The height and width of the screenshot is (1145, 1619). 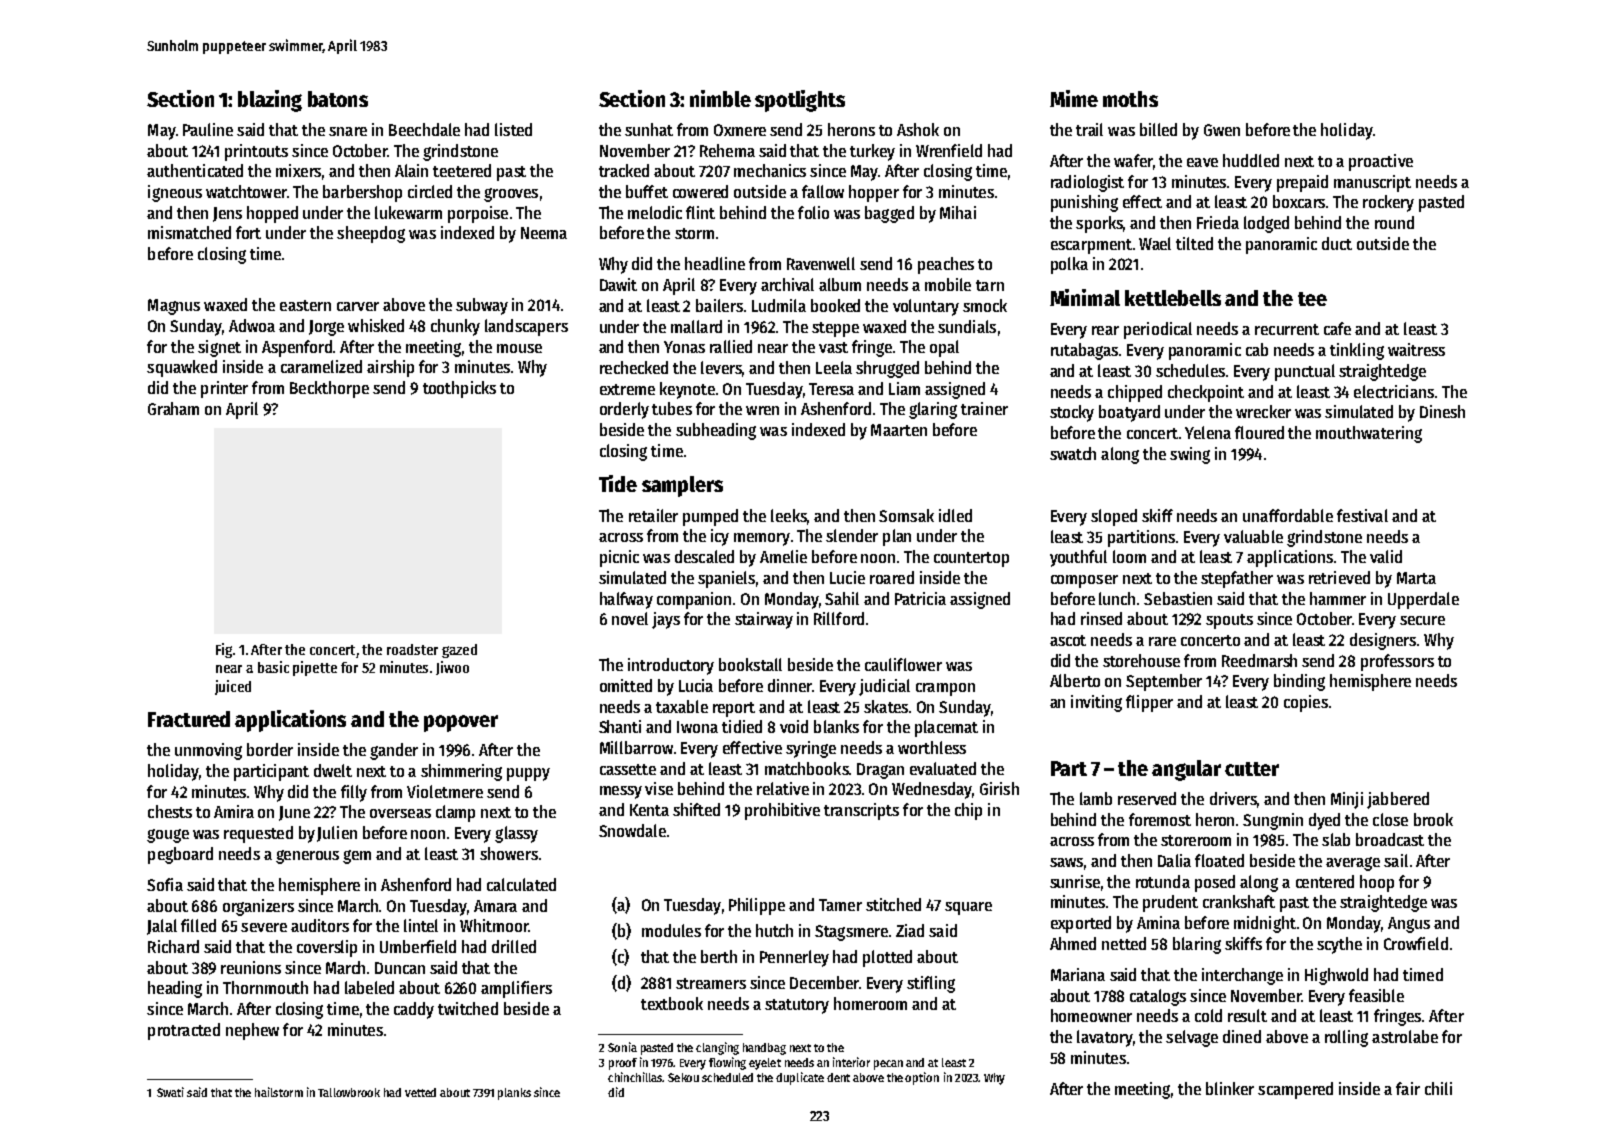 What do you see at coordinates (189, 232) in the screenshot?
I see `mismatched` at bounding box center [189, 232].
